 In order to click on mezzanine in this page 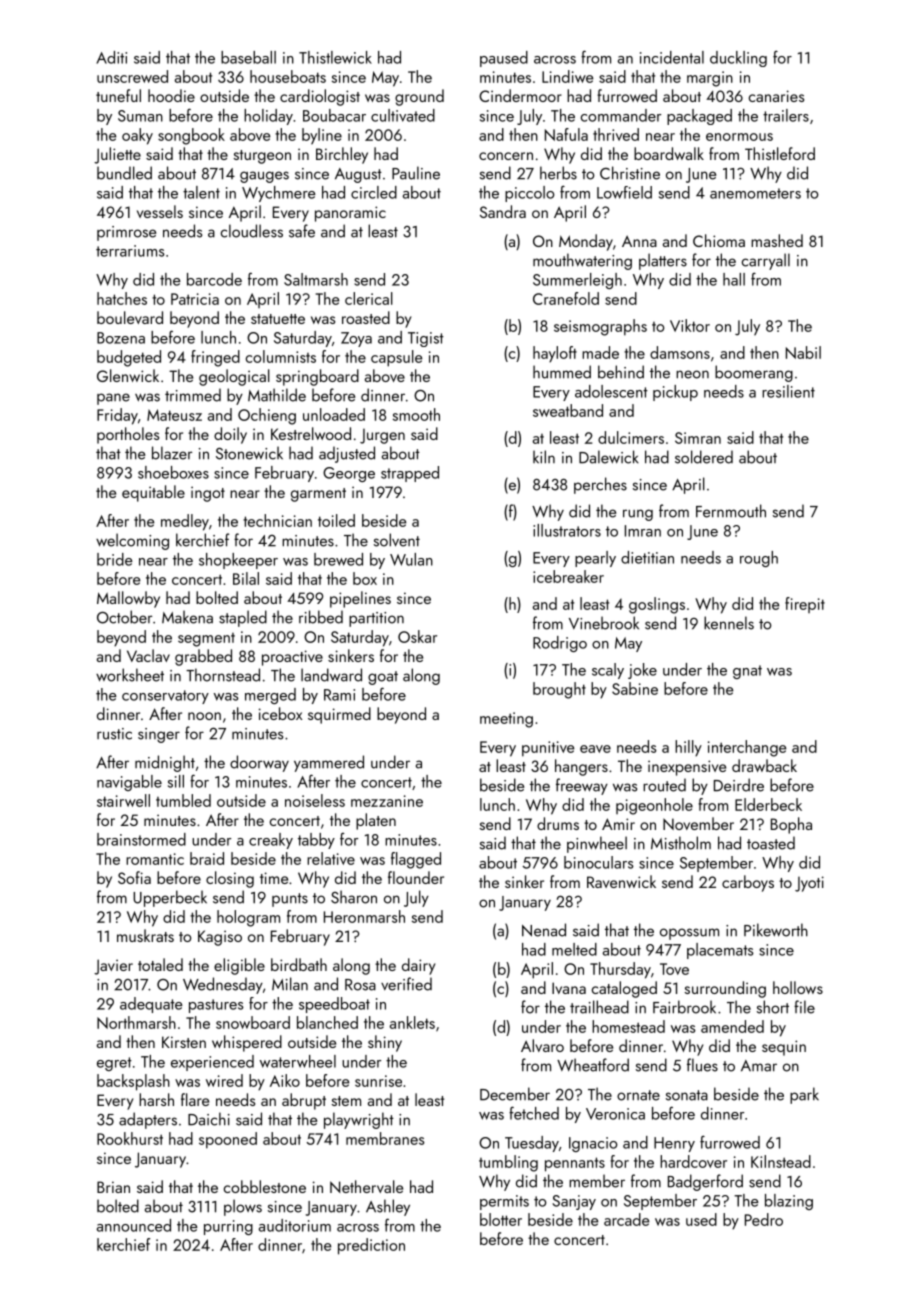, I will do `click(387, 801)`.
